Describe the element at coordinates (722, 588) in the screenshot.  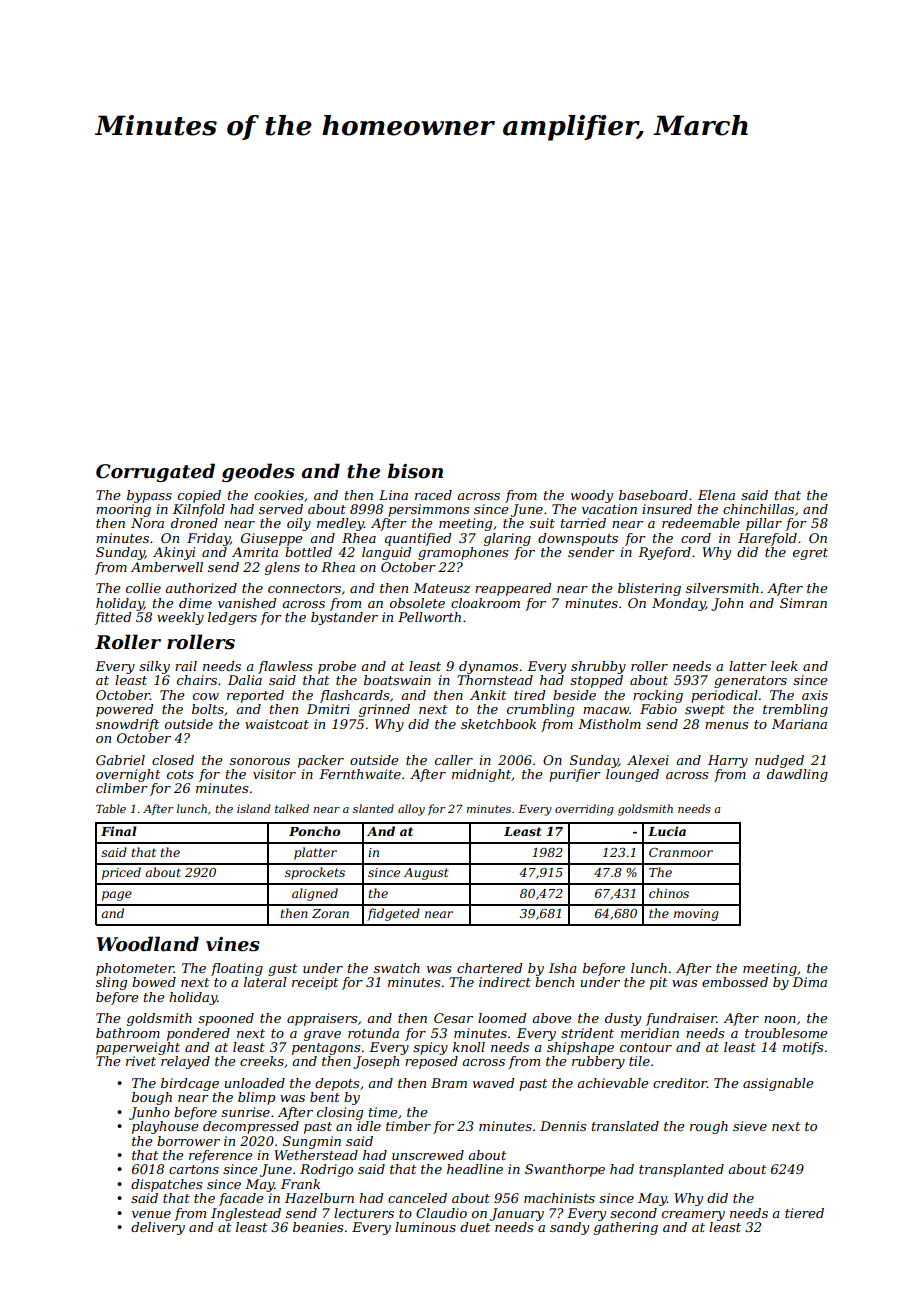
I see `silversmith` at that location.
